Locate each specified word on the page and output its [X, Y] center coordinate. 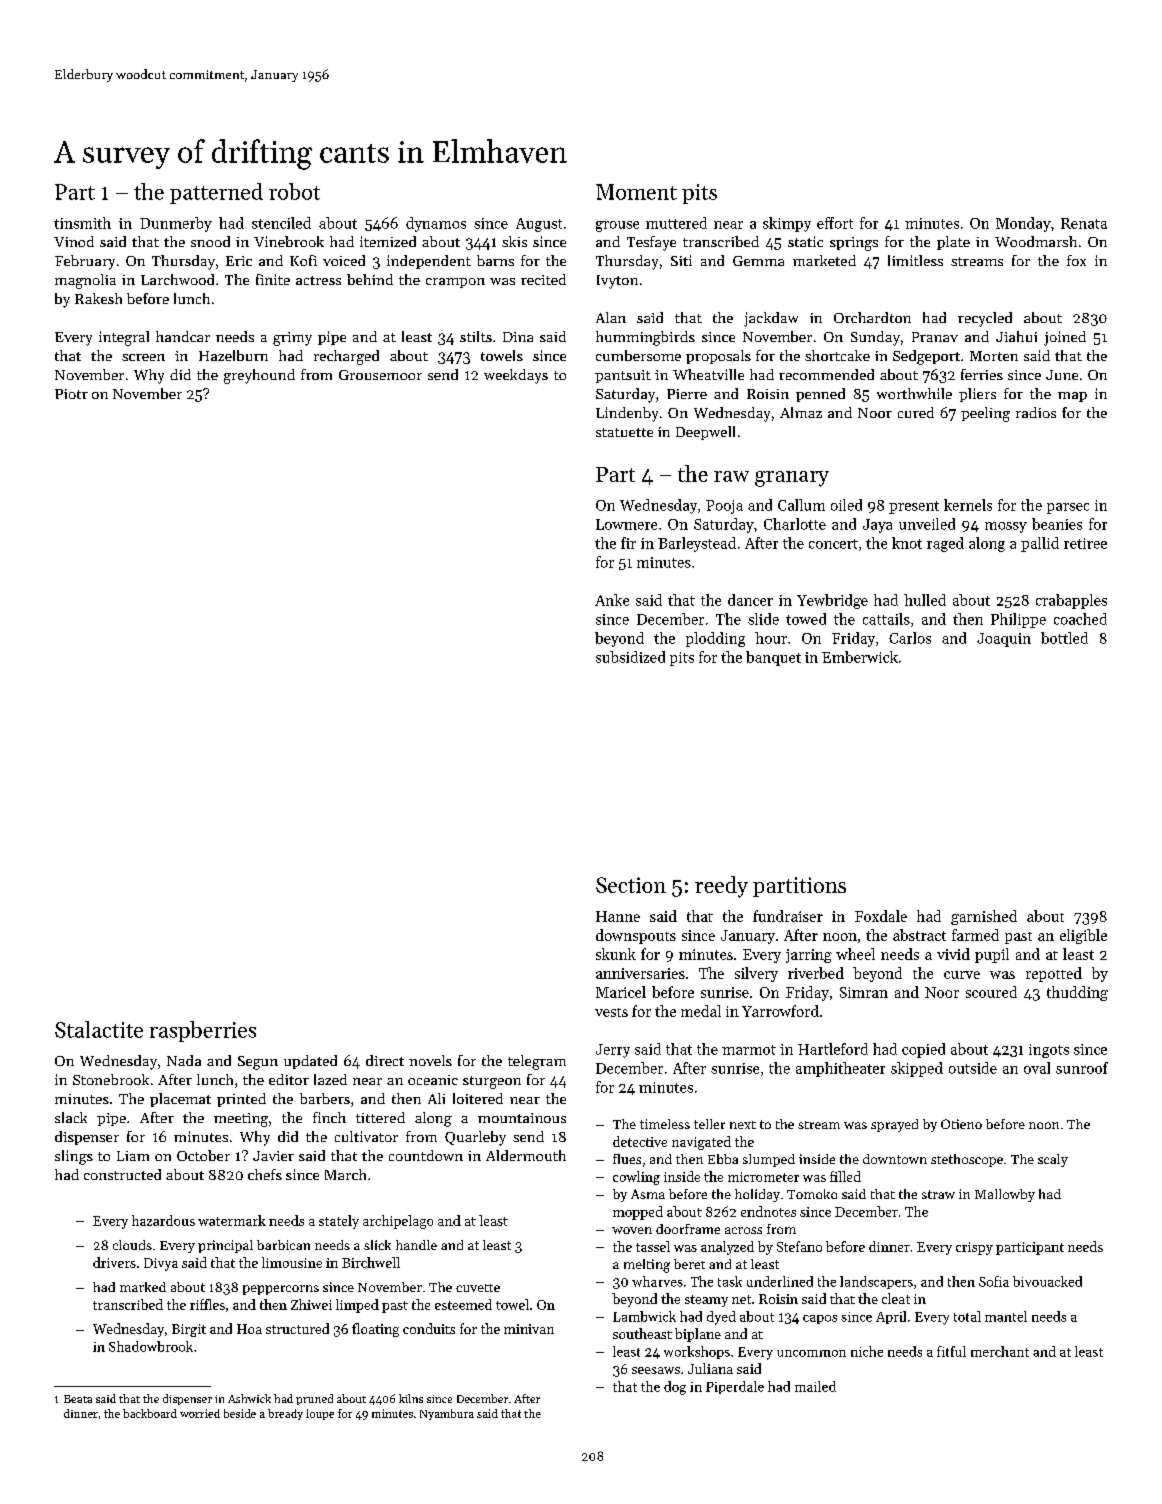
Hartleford [833, 1049]
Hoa [249, 1329]
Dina [518, 337]
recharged [346, 357]
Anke [612, 600]
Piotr [71, 394]
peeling [985, 414]
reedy [721, 887]
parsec [1068, 508]
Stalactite [99, 1029]
